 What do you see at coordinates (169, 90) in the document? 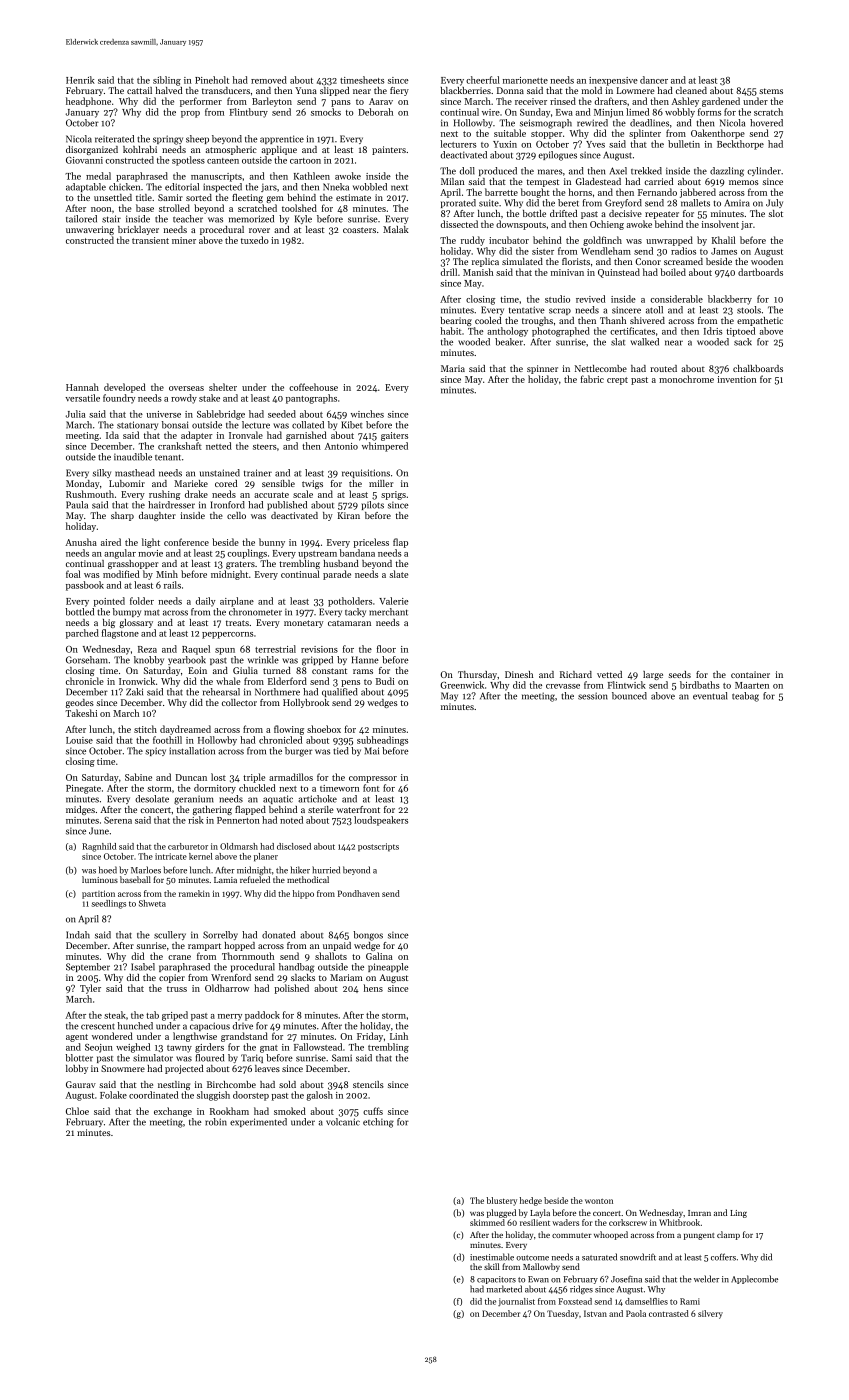
I see `halved` at bounding box center [169, 90].
